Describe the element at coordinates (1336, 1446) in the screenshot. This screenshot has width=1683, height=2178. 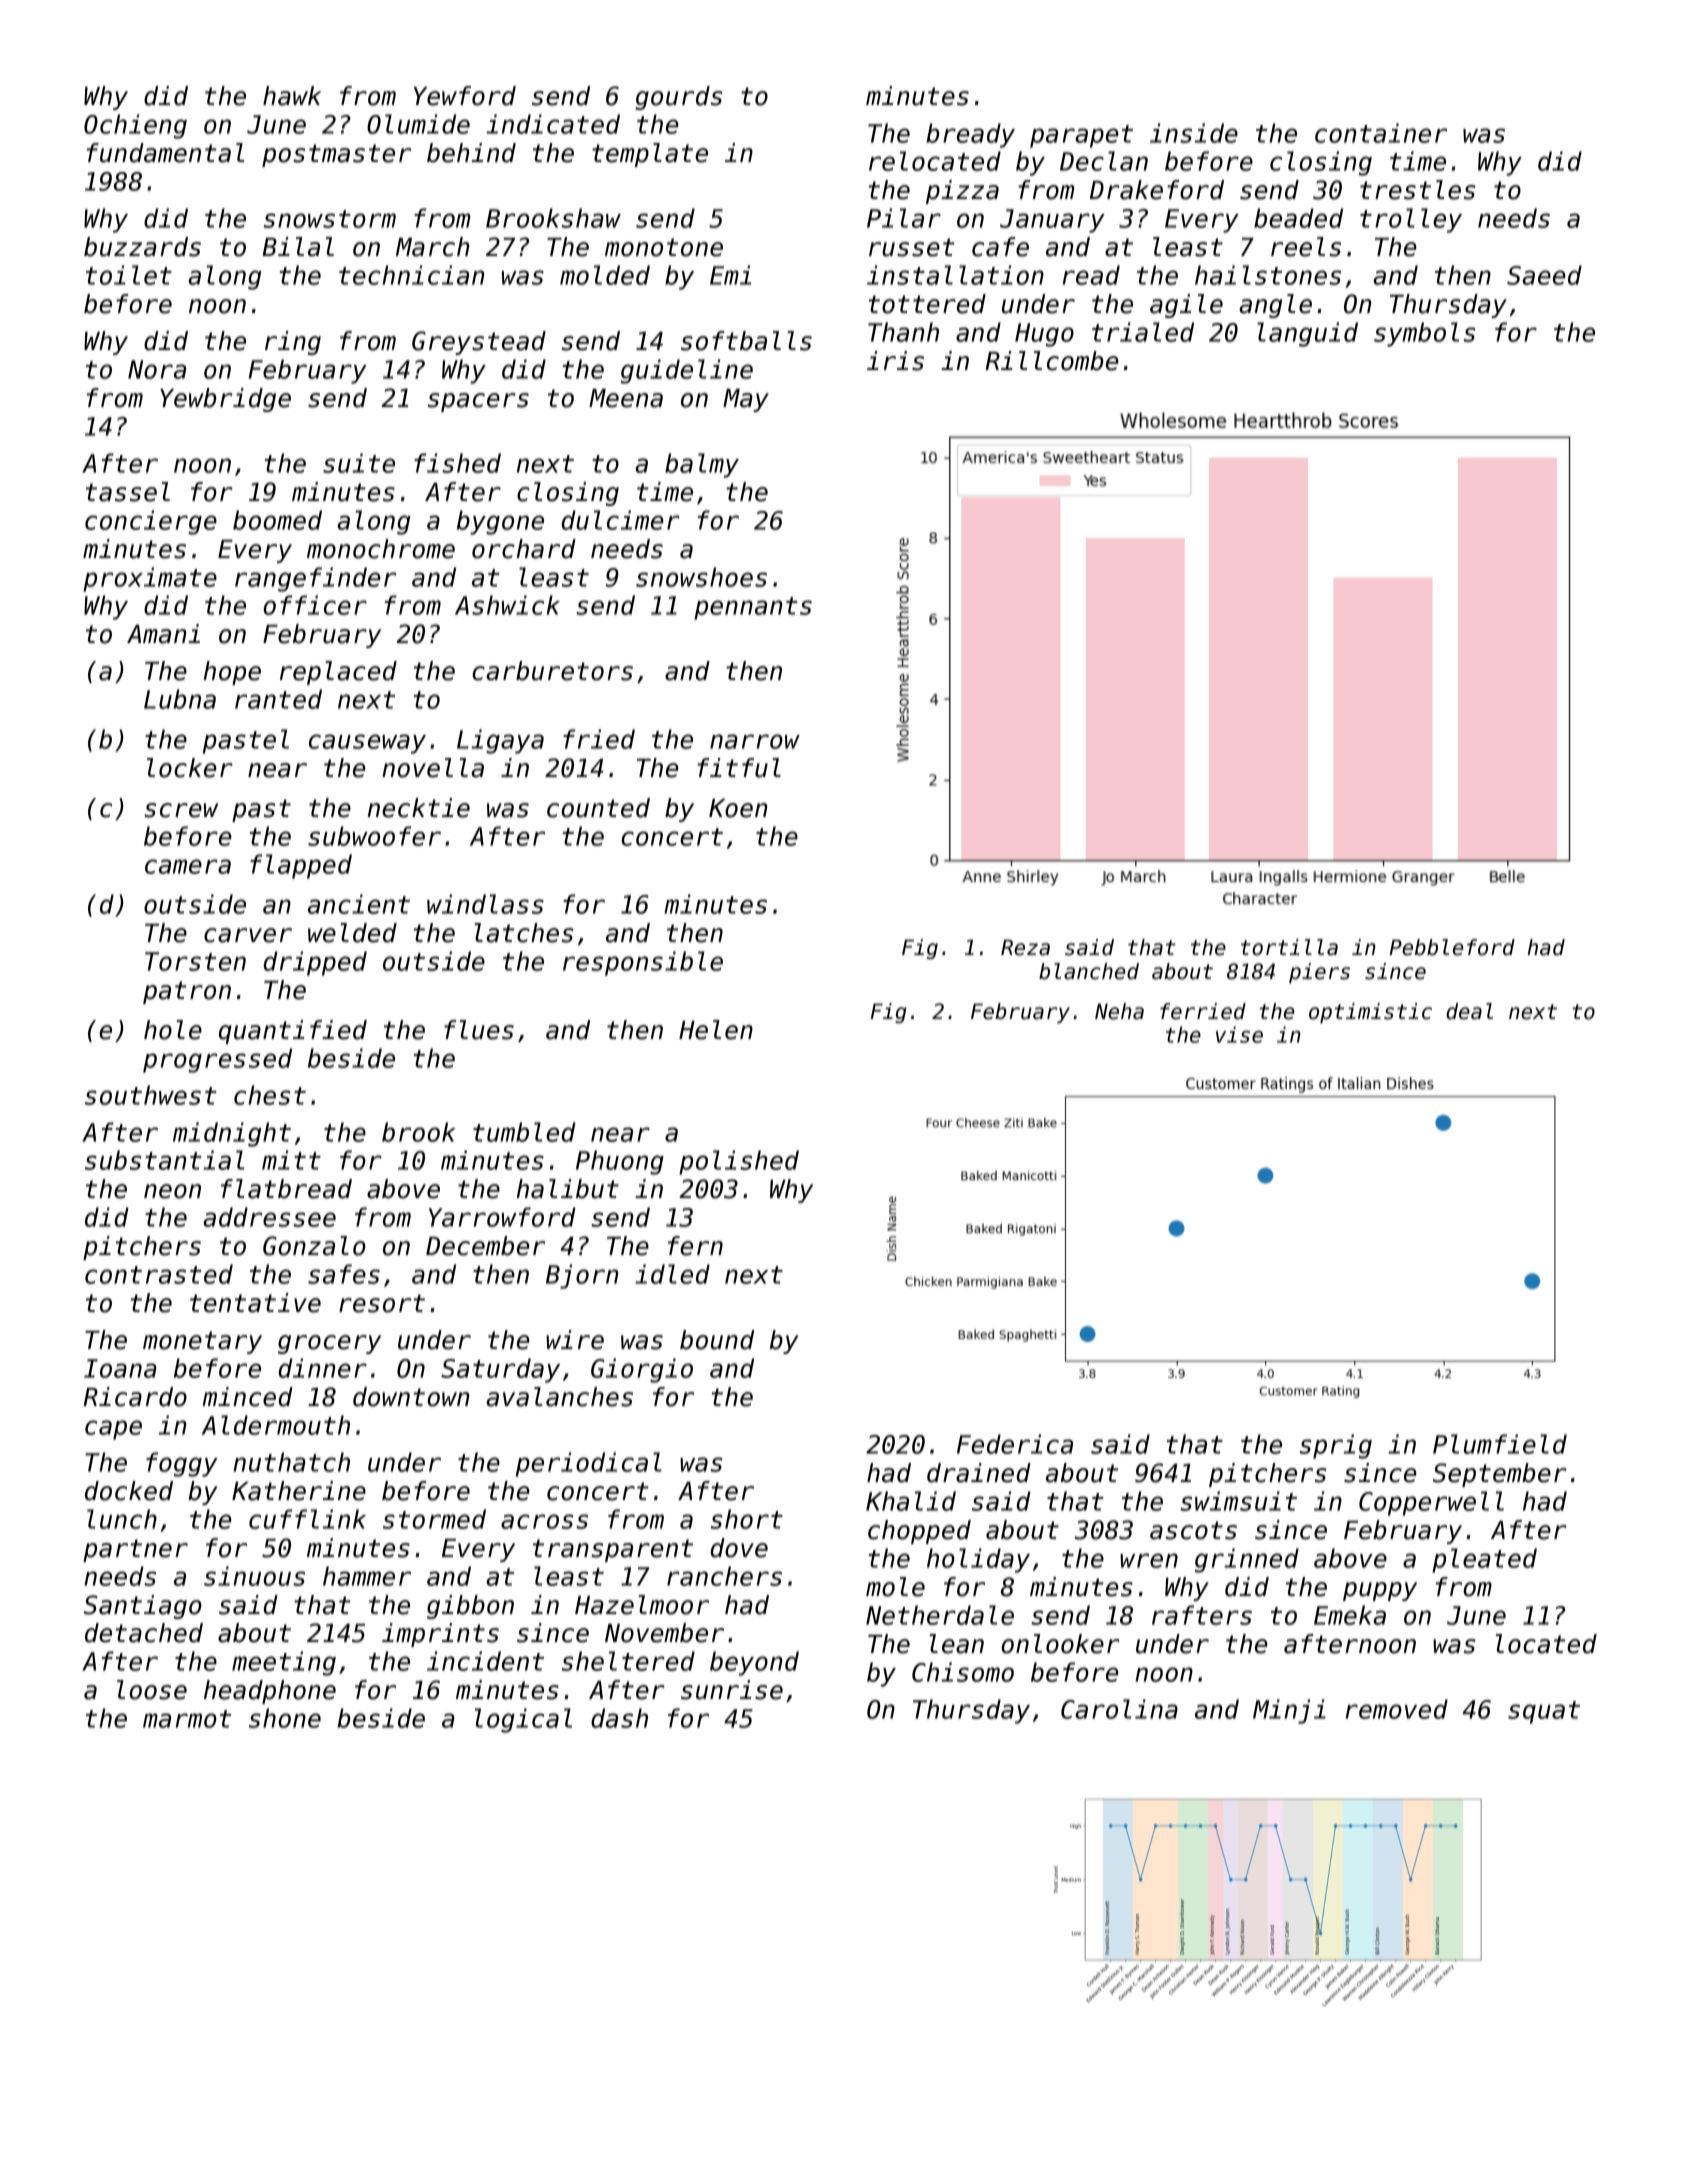
I see `sprig` at that location.
